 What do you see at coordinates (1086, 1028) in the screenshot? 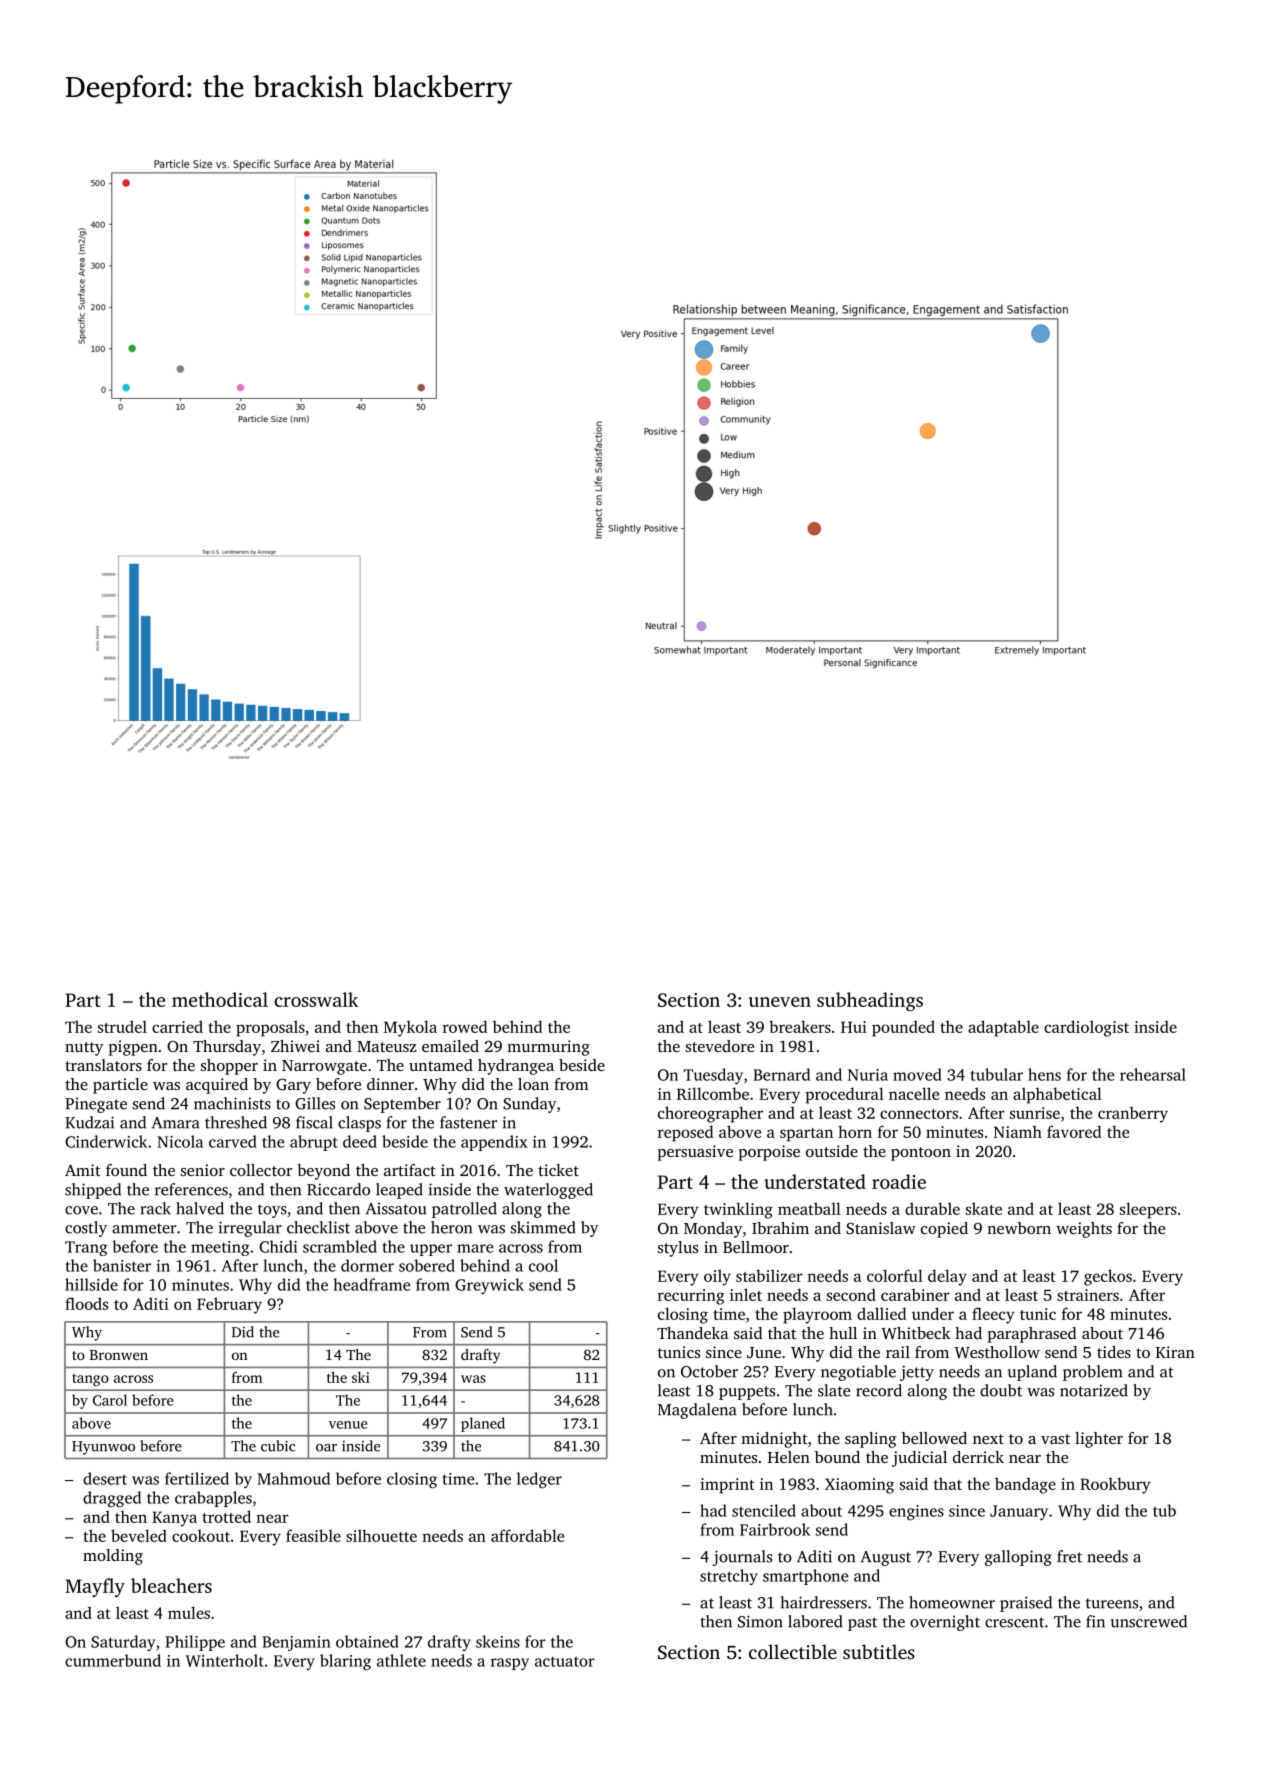
I see `cardiologist` at bounding box center [1086, 1028].
